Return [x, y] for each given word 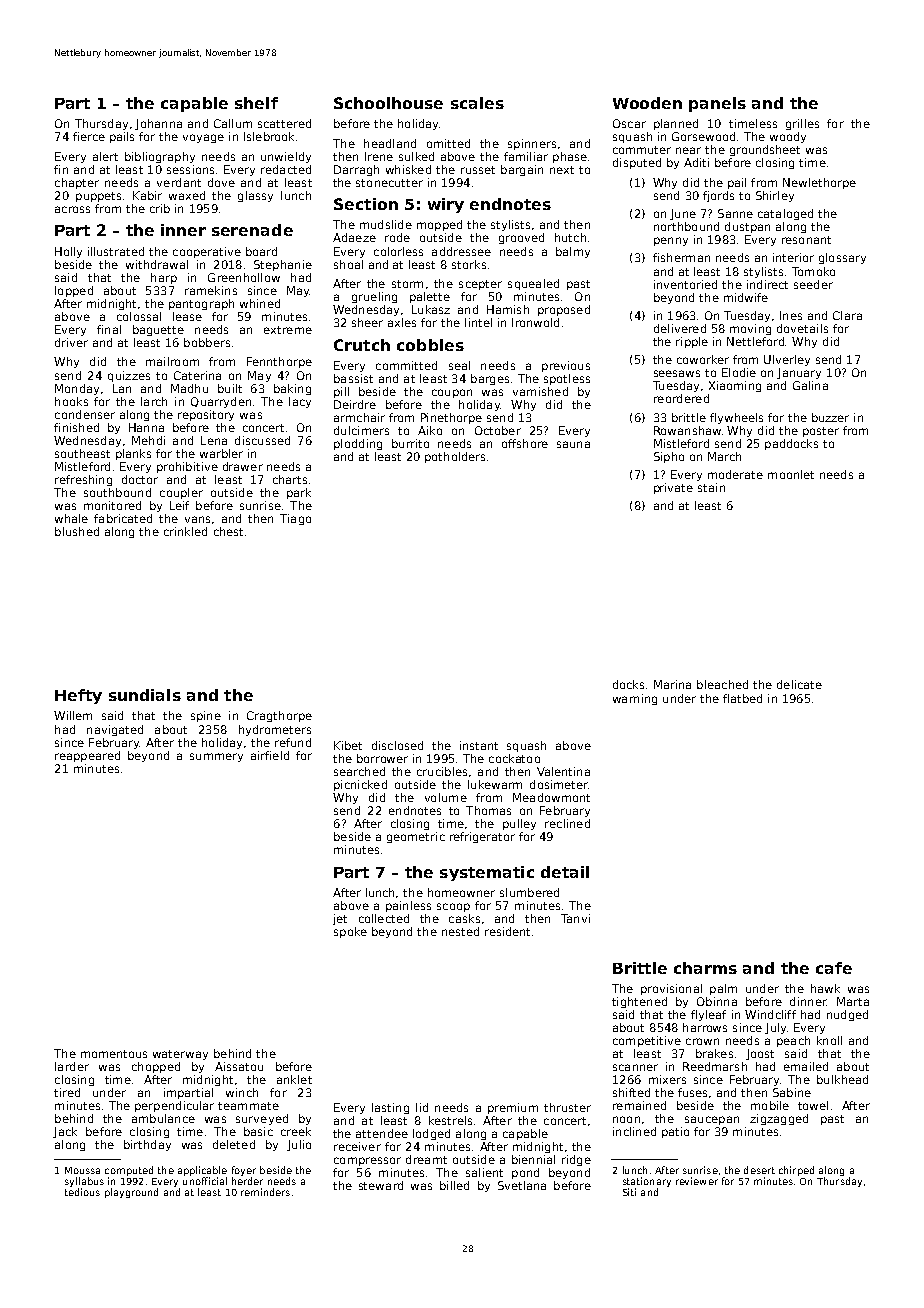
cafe [834, 968]
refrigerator [482, 837]
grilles [802, 124]
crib [160, 208]
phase [570, 157]
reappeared [87, 756]
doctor [140, 479]
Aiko [430, 430]
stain [711, 487]
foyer [244, 1171]
